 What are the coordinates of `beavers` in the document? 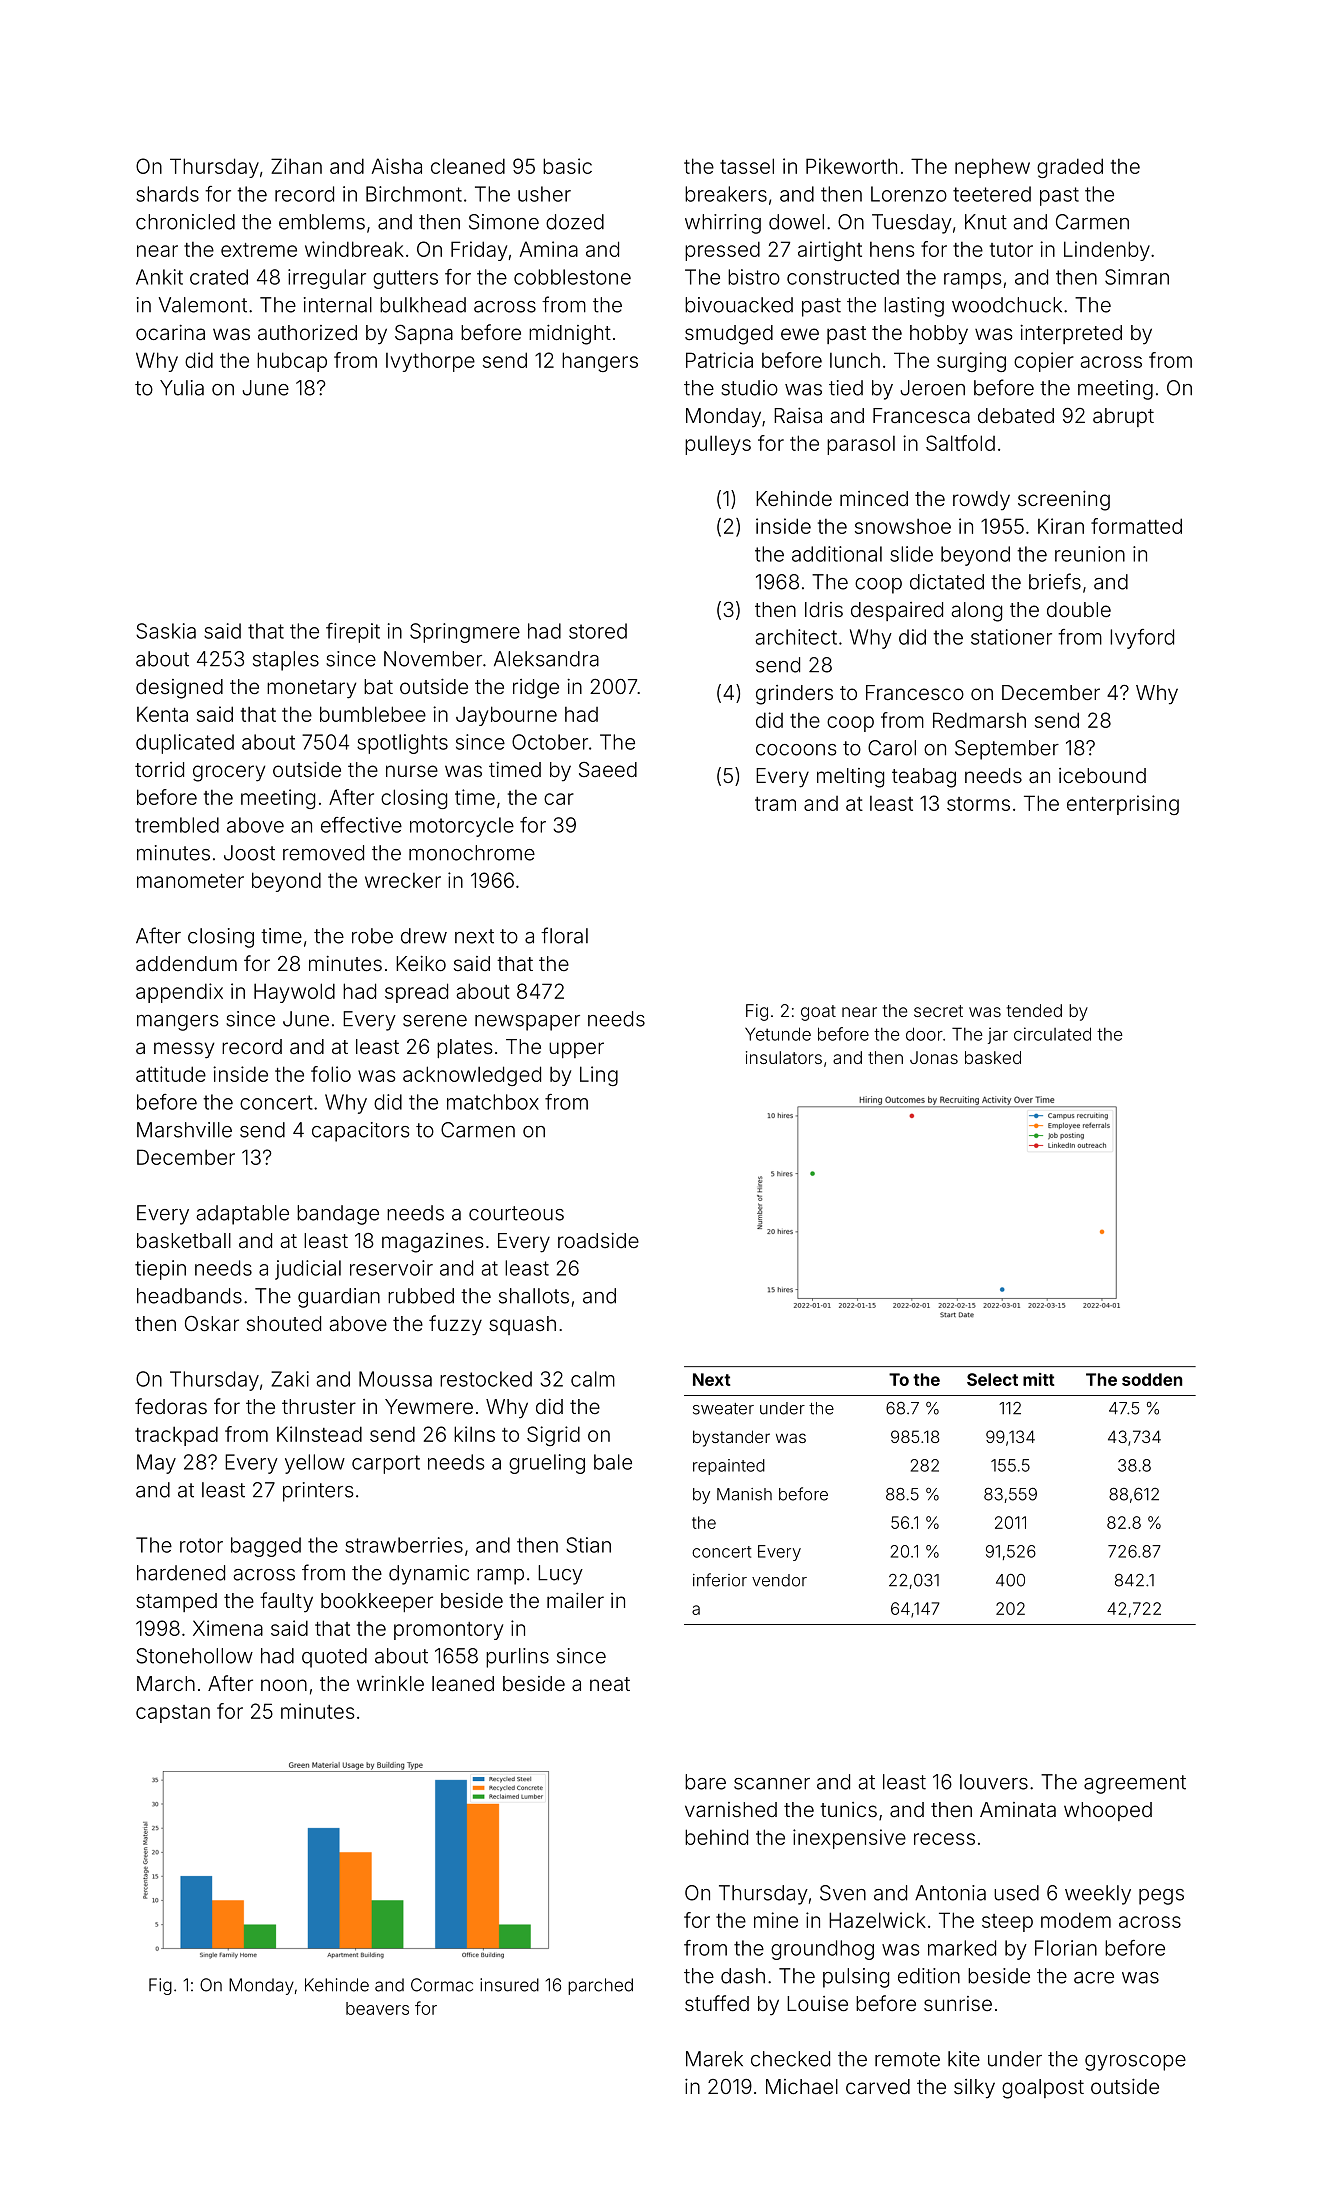 It's located at (377, 2008).
